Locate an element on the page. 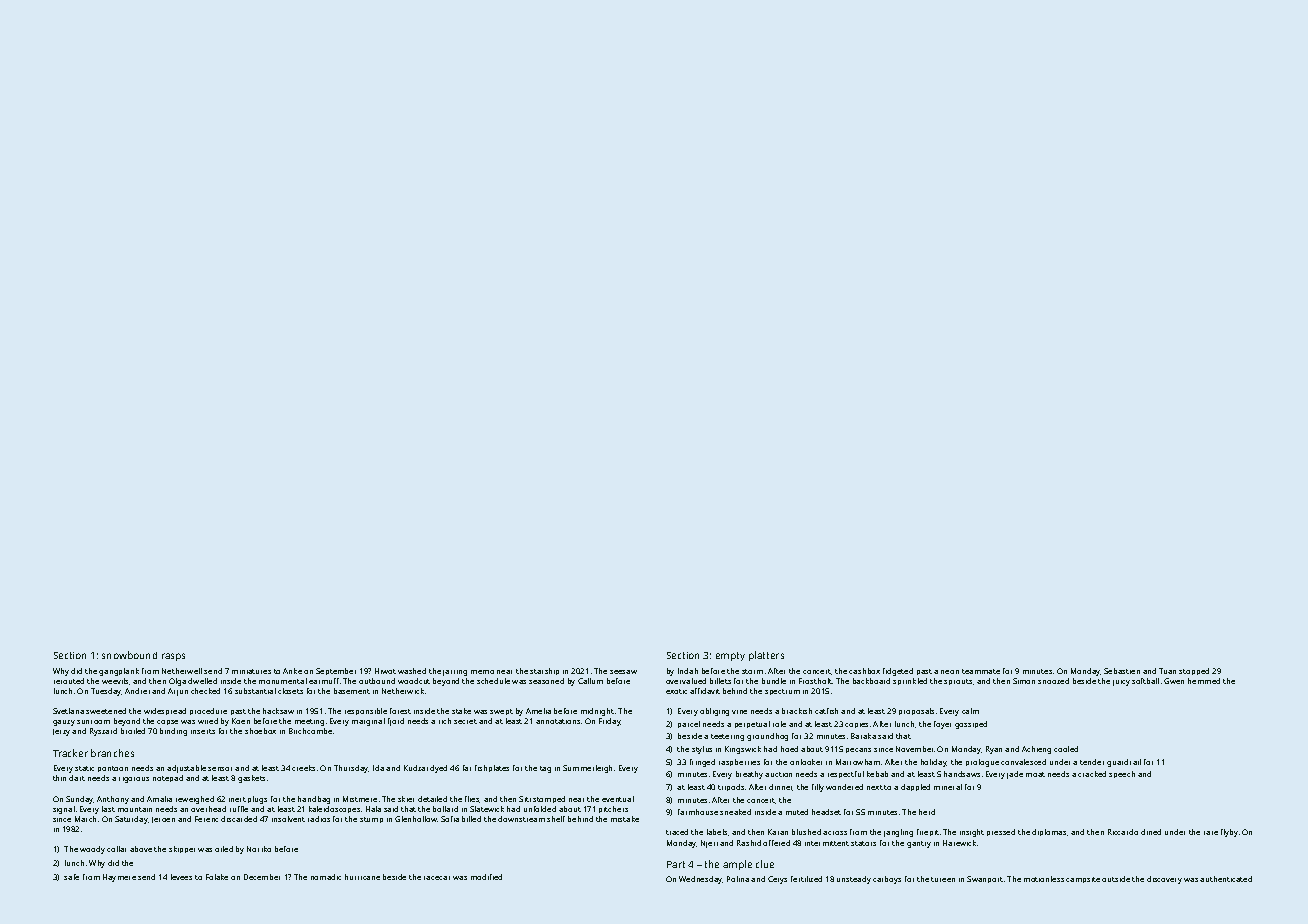  Frostholt is located at coordinates (815, 681).
